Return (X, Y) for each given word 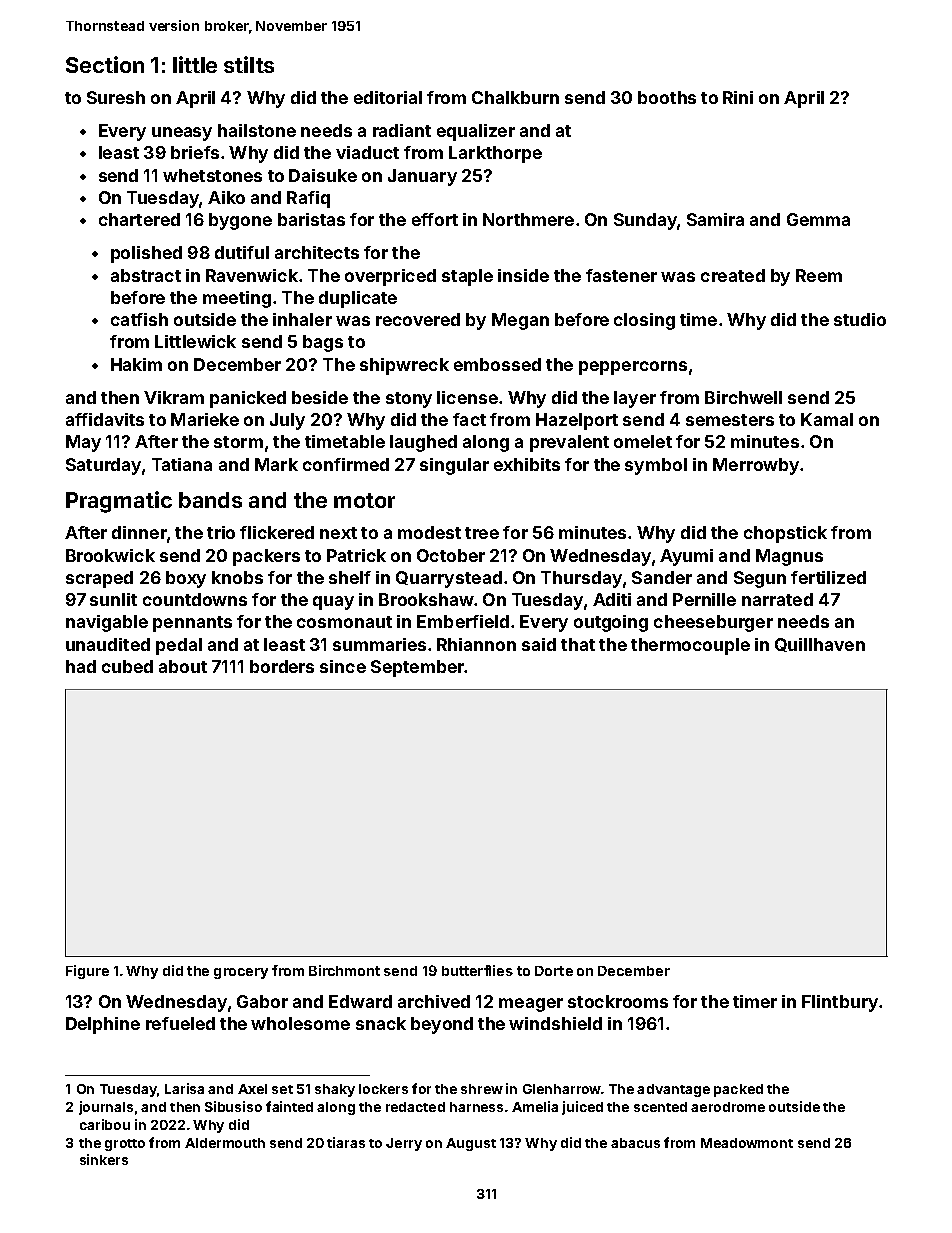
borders (282, 666)
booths (667, 97)
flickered (277, 532)
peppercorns (633, 368)
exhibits (527, 464)
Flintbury (840, 1003)
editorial (388, 97)
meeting (237, 299)
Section (105, 64)
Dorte (554, 971)
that (578, 644)
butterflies (477, 970)
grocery (241, 973)
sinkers (104, 1159)
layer (635, 399)
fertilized (828, 577)
